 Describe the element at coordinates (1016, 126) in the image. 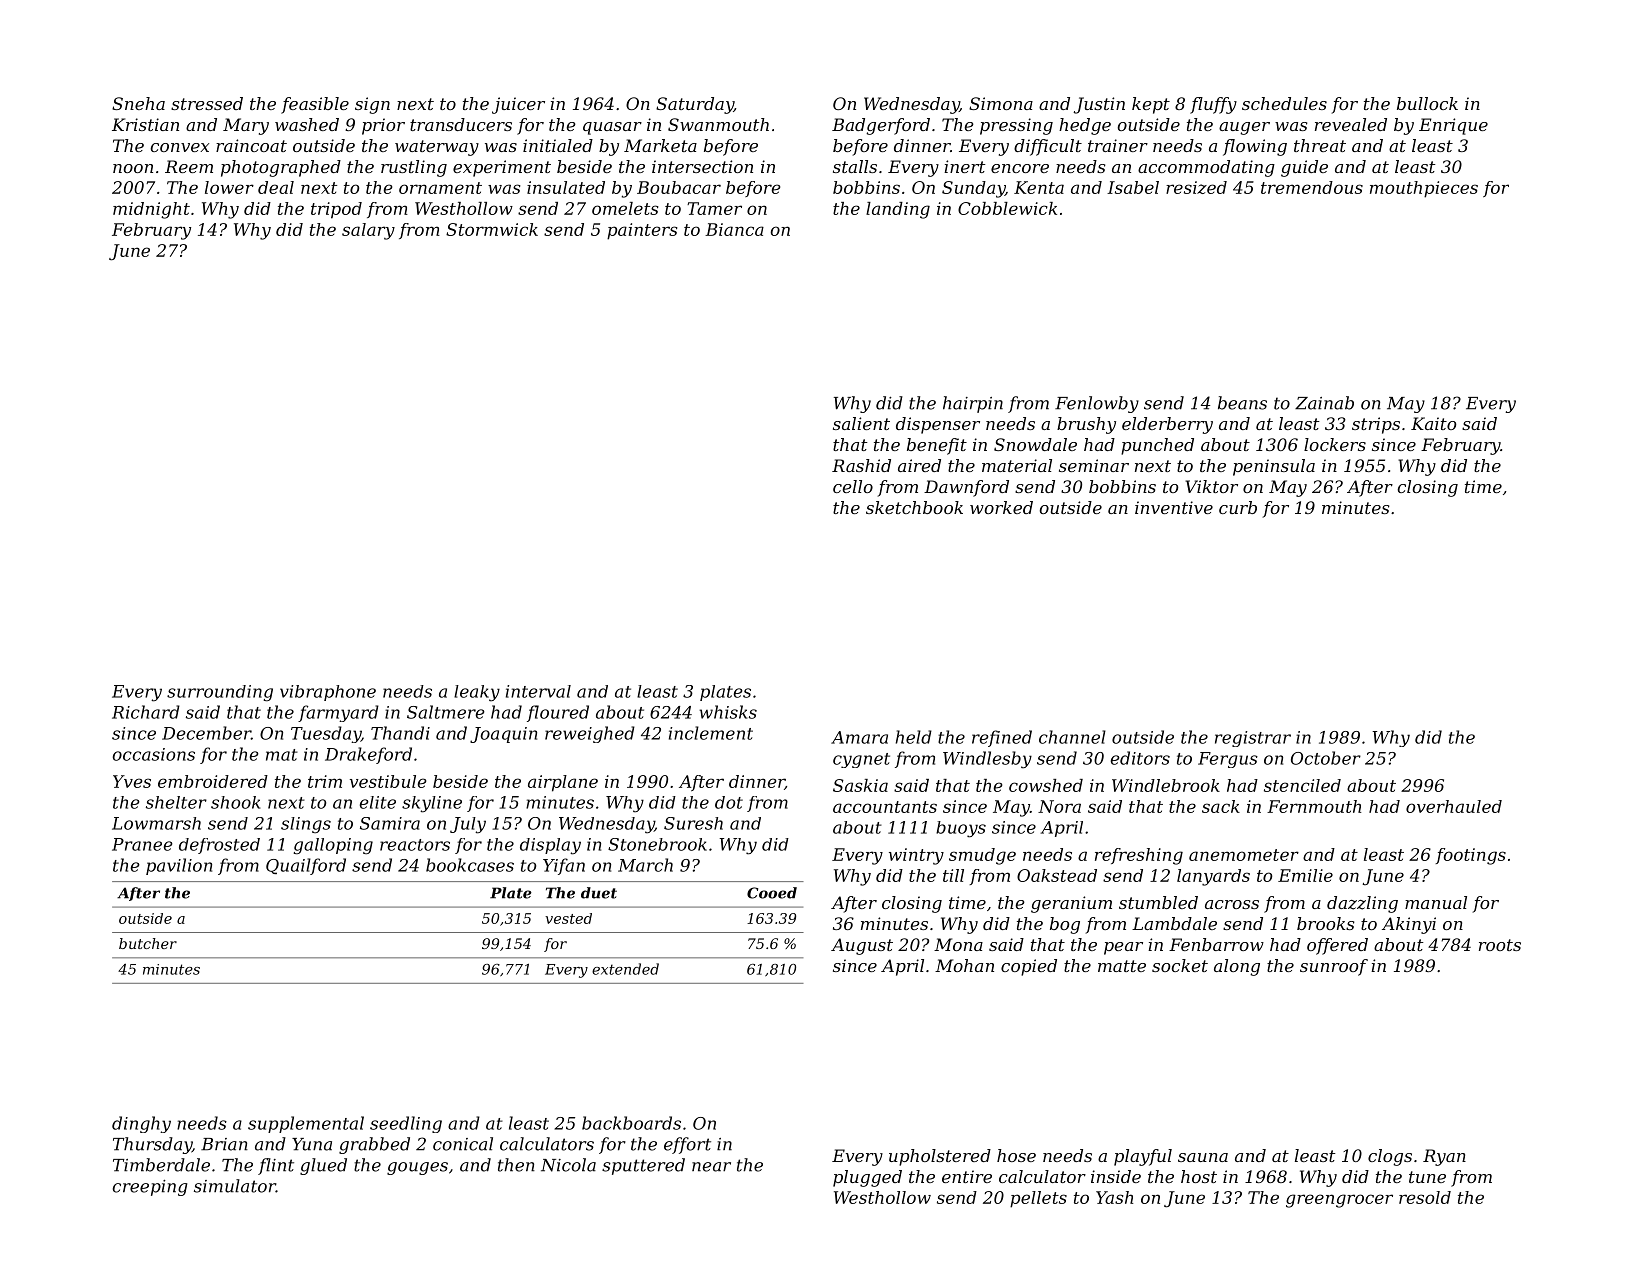

I see `pressing` at that location.
